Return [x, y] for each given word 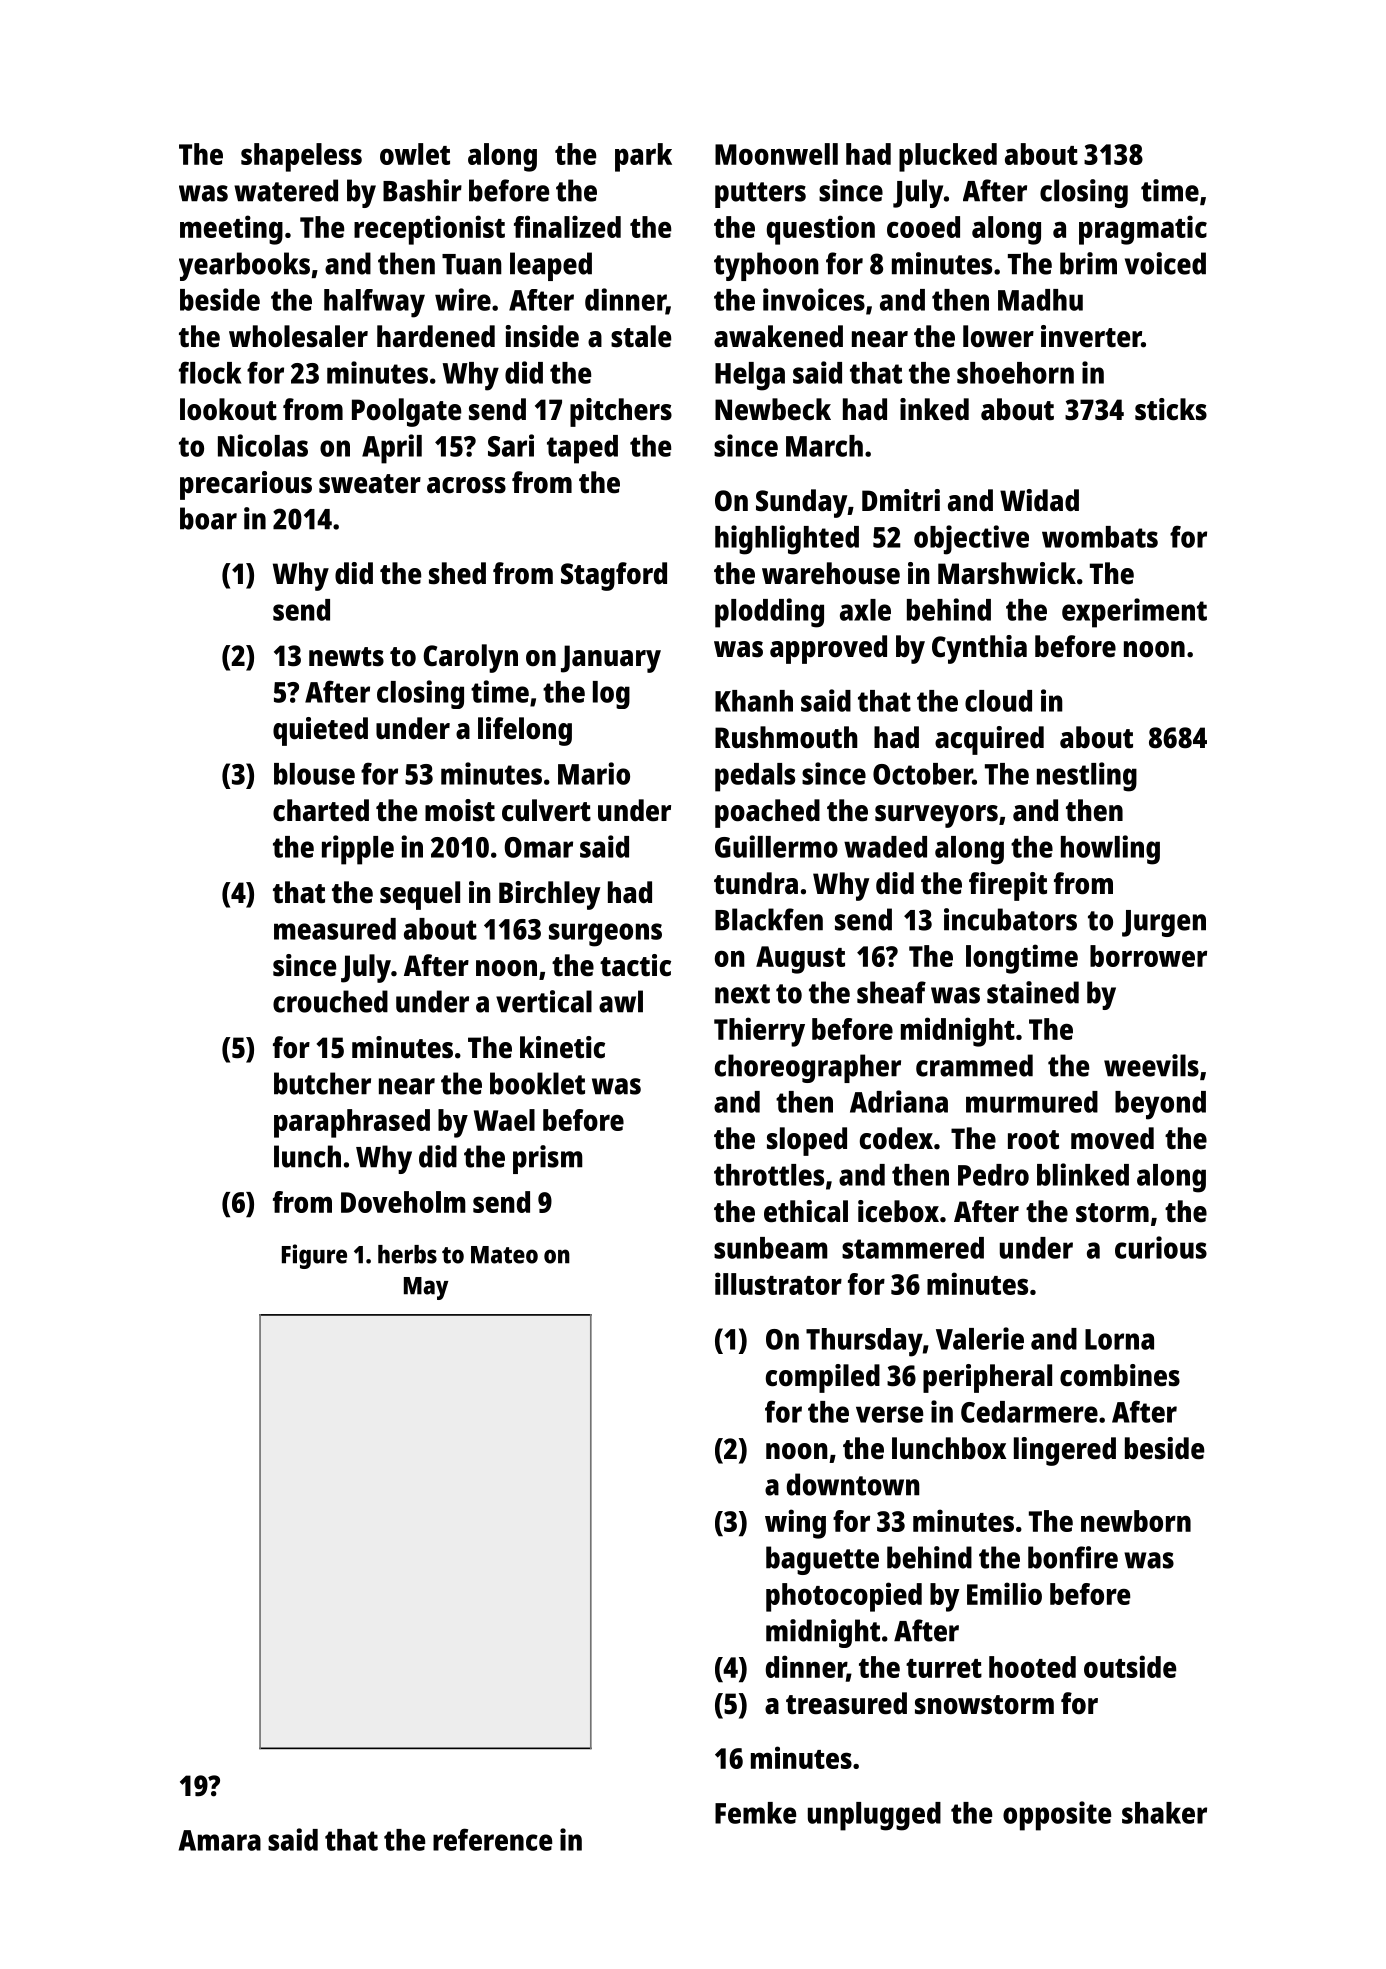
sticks [1171, 409]
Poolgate [406, 412]
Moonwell [776, 154]
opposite [1057, 1816]
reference [492, 1839]
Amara [220, 1840]
